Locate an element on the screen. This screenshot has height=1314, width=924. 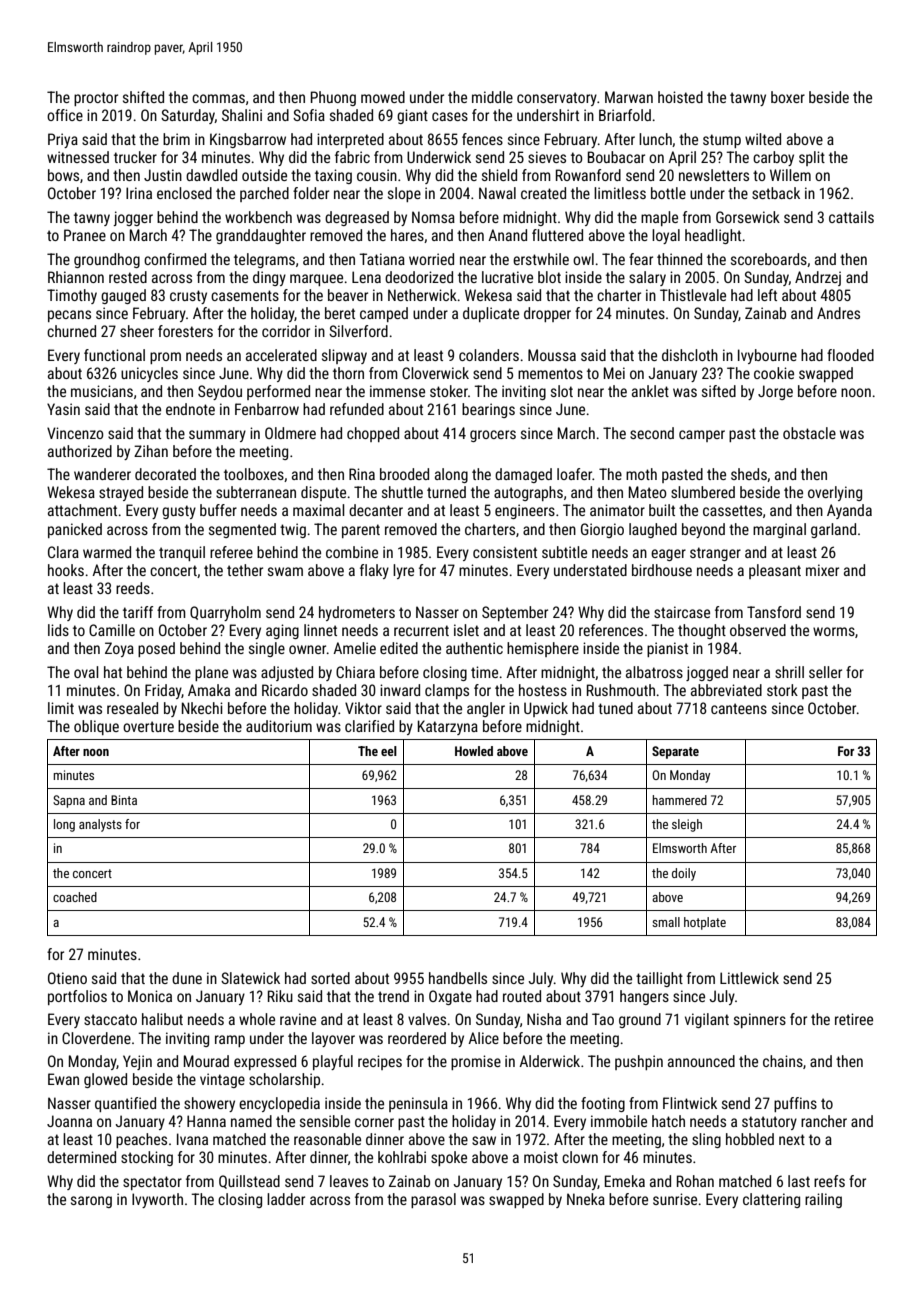
Monica is located at coordinates (150, 996).
